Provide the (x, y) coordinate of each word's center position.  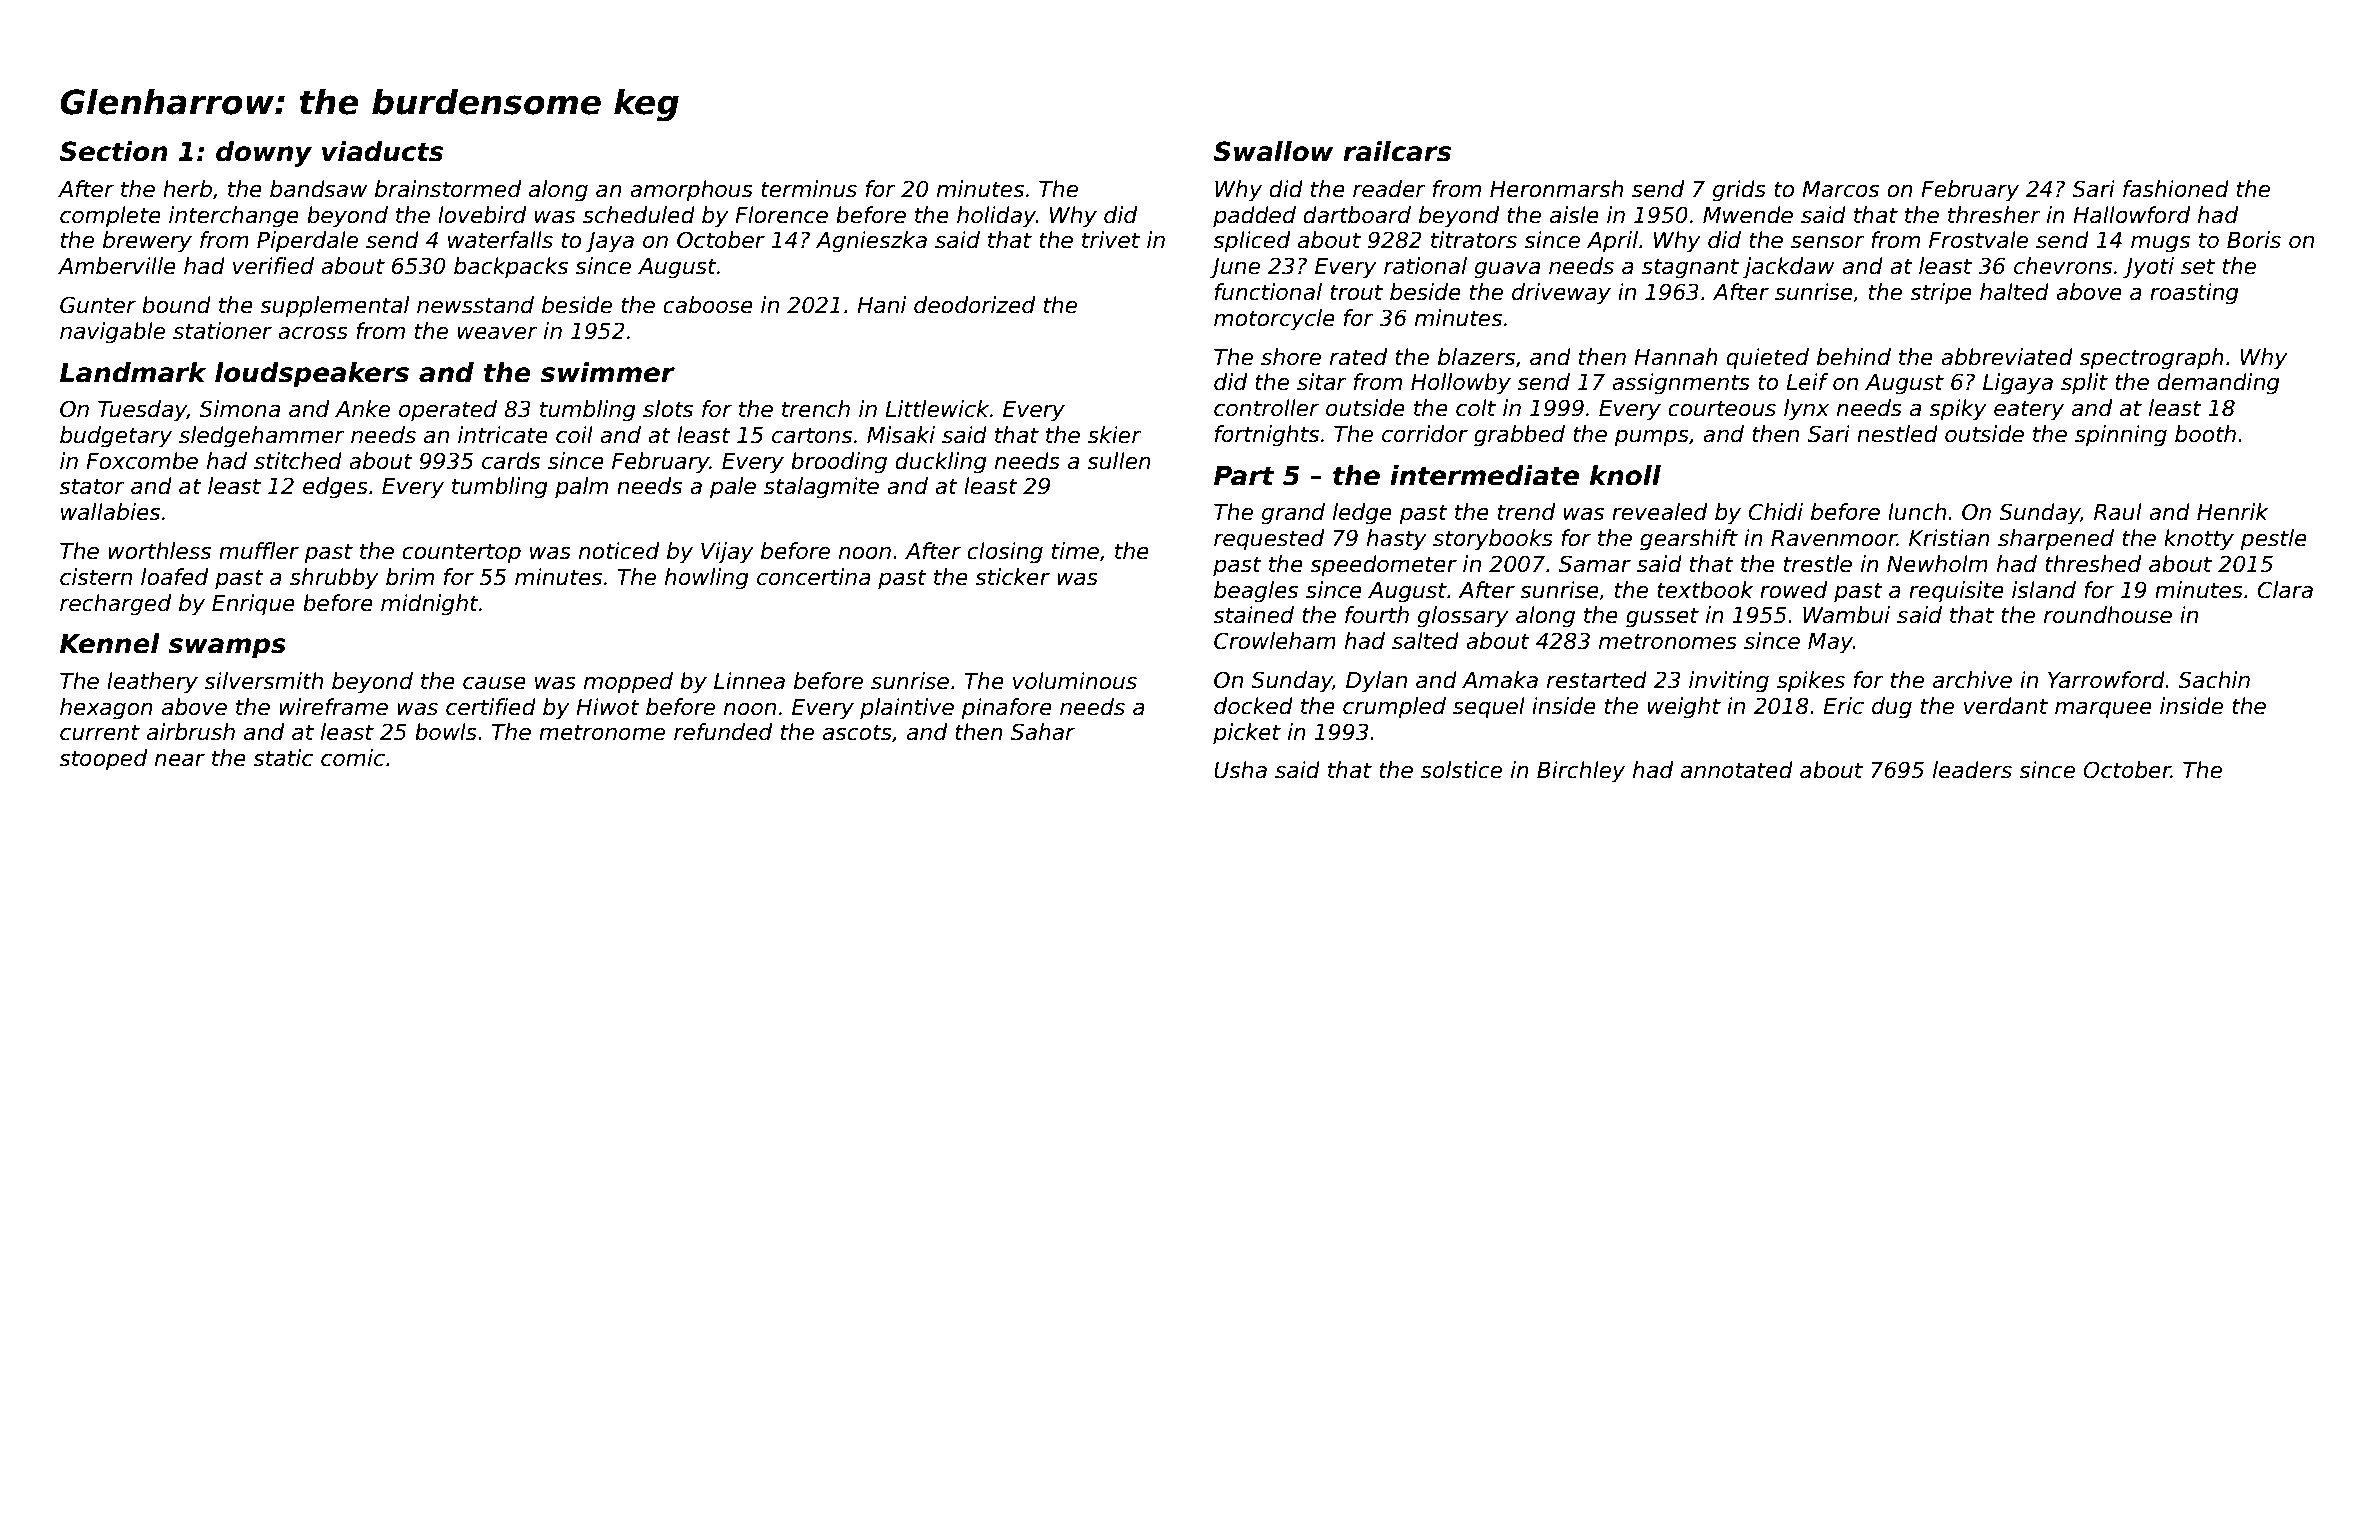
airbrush (191, 732)
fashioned (2176, 189)
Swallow (1273, 151)
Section (113, 151)
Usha (1240, 770)
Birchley (1581, 772)
